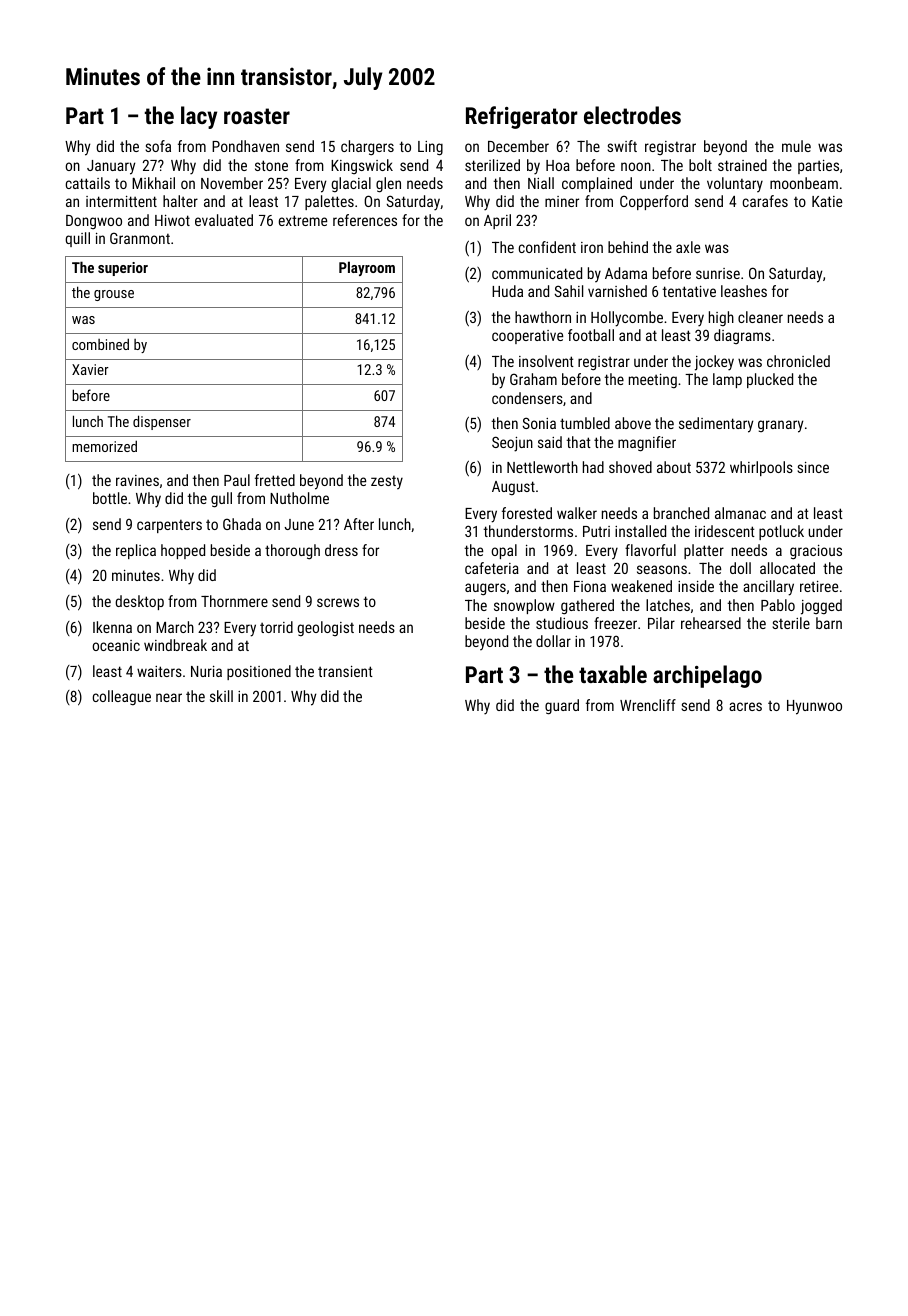 This screenshot has height=1316, width=908. Describe the element at coordinates (257, 116) in the screenshot. I see `roaster` at that location.
